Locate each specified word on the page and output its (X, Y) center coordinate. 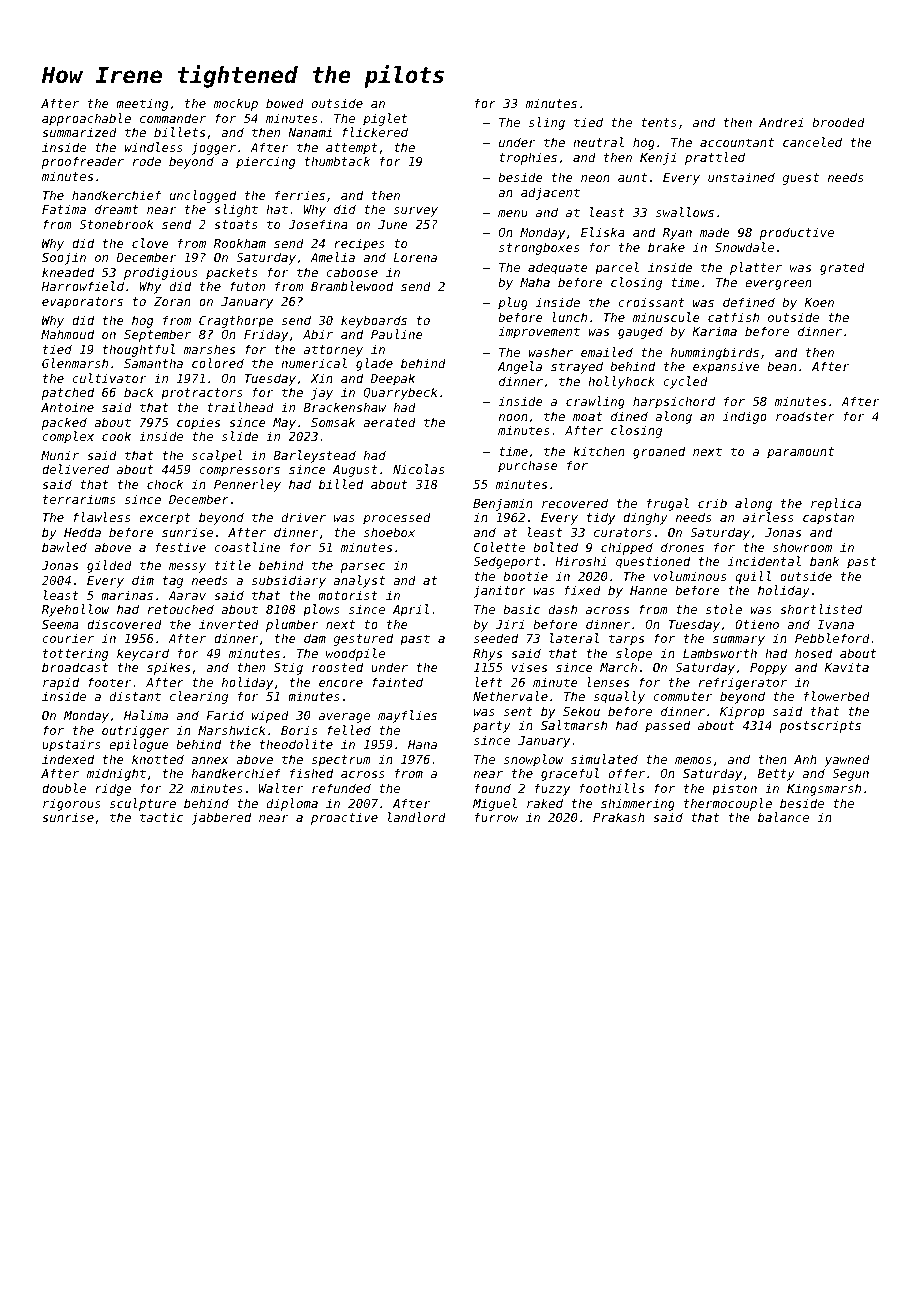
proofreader (83, 162)
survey (416, 212)
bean (782, 366)
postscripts (820, 726)
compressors (239, 472)
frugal (668, 504)
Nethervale (510, 696)
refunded (341, 788)
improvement (539, 332)
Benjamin (503, 504)
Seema (60, 624)
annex (209, 760)
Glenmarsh (75, 363)
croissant (651, 302)
